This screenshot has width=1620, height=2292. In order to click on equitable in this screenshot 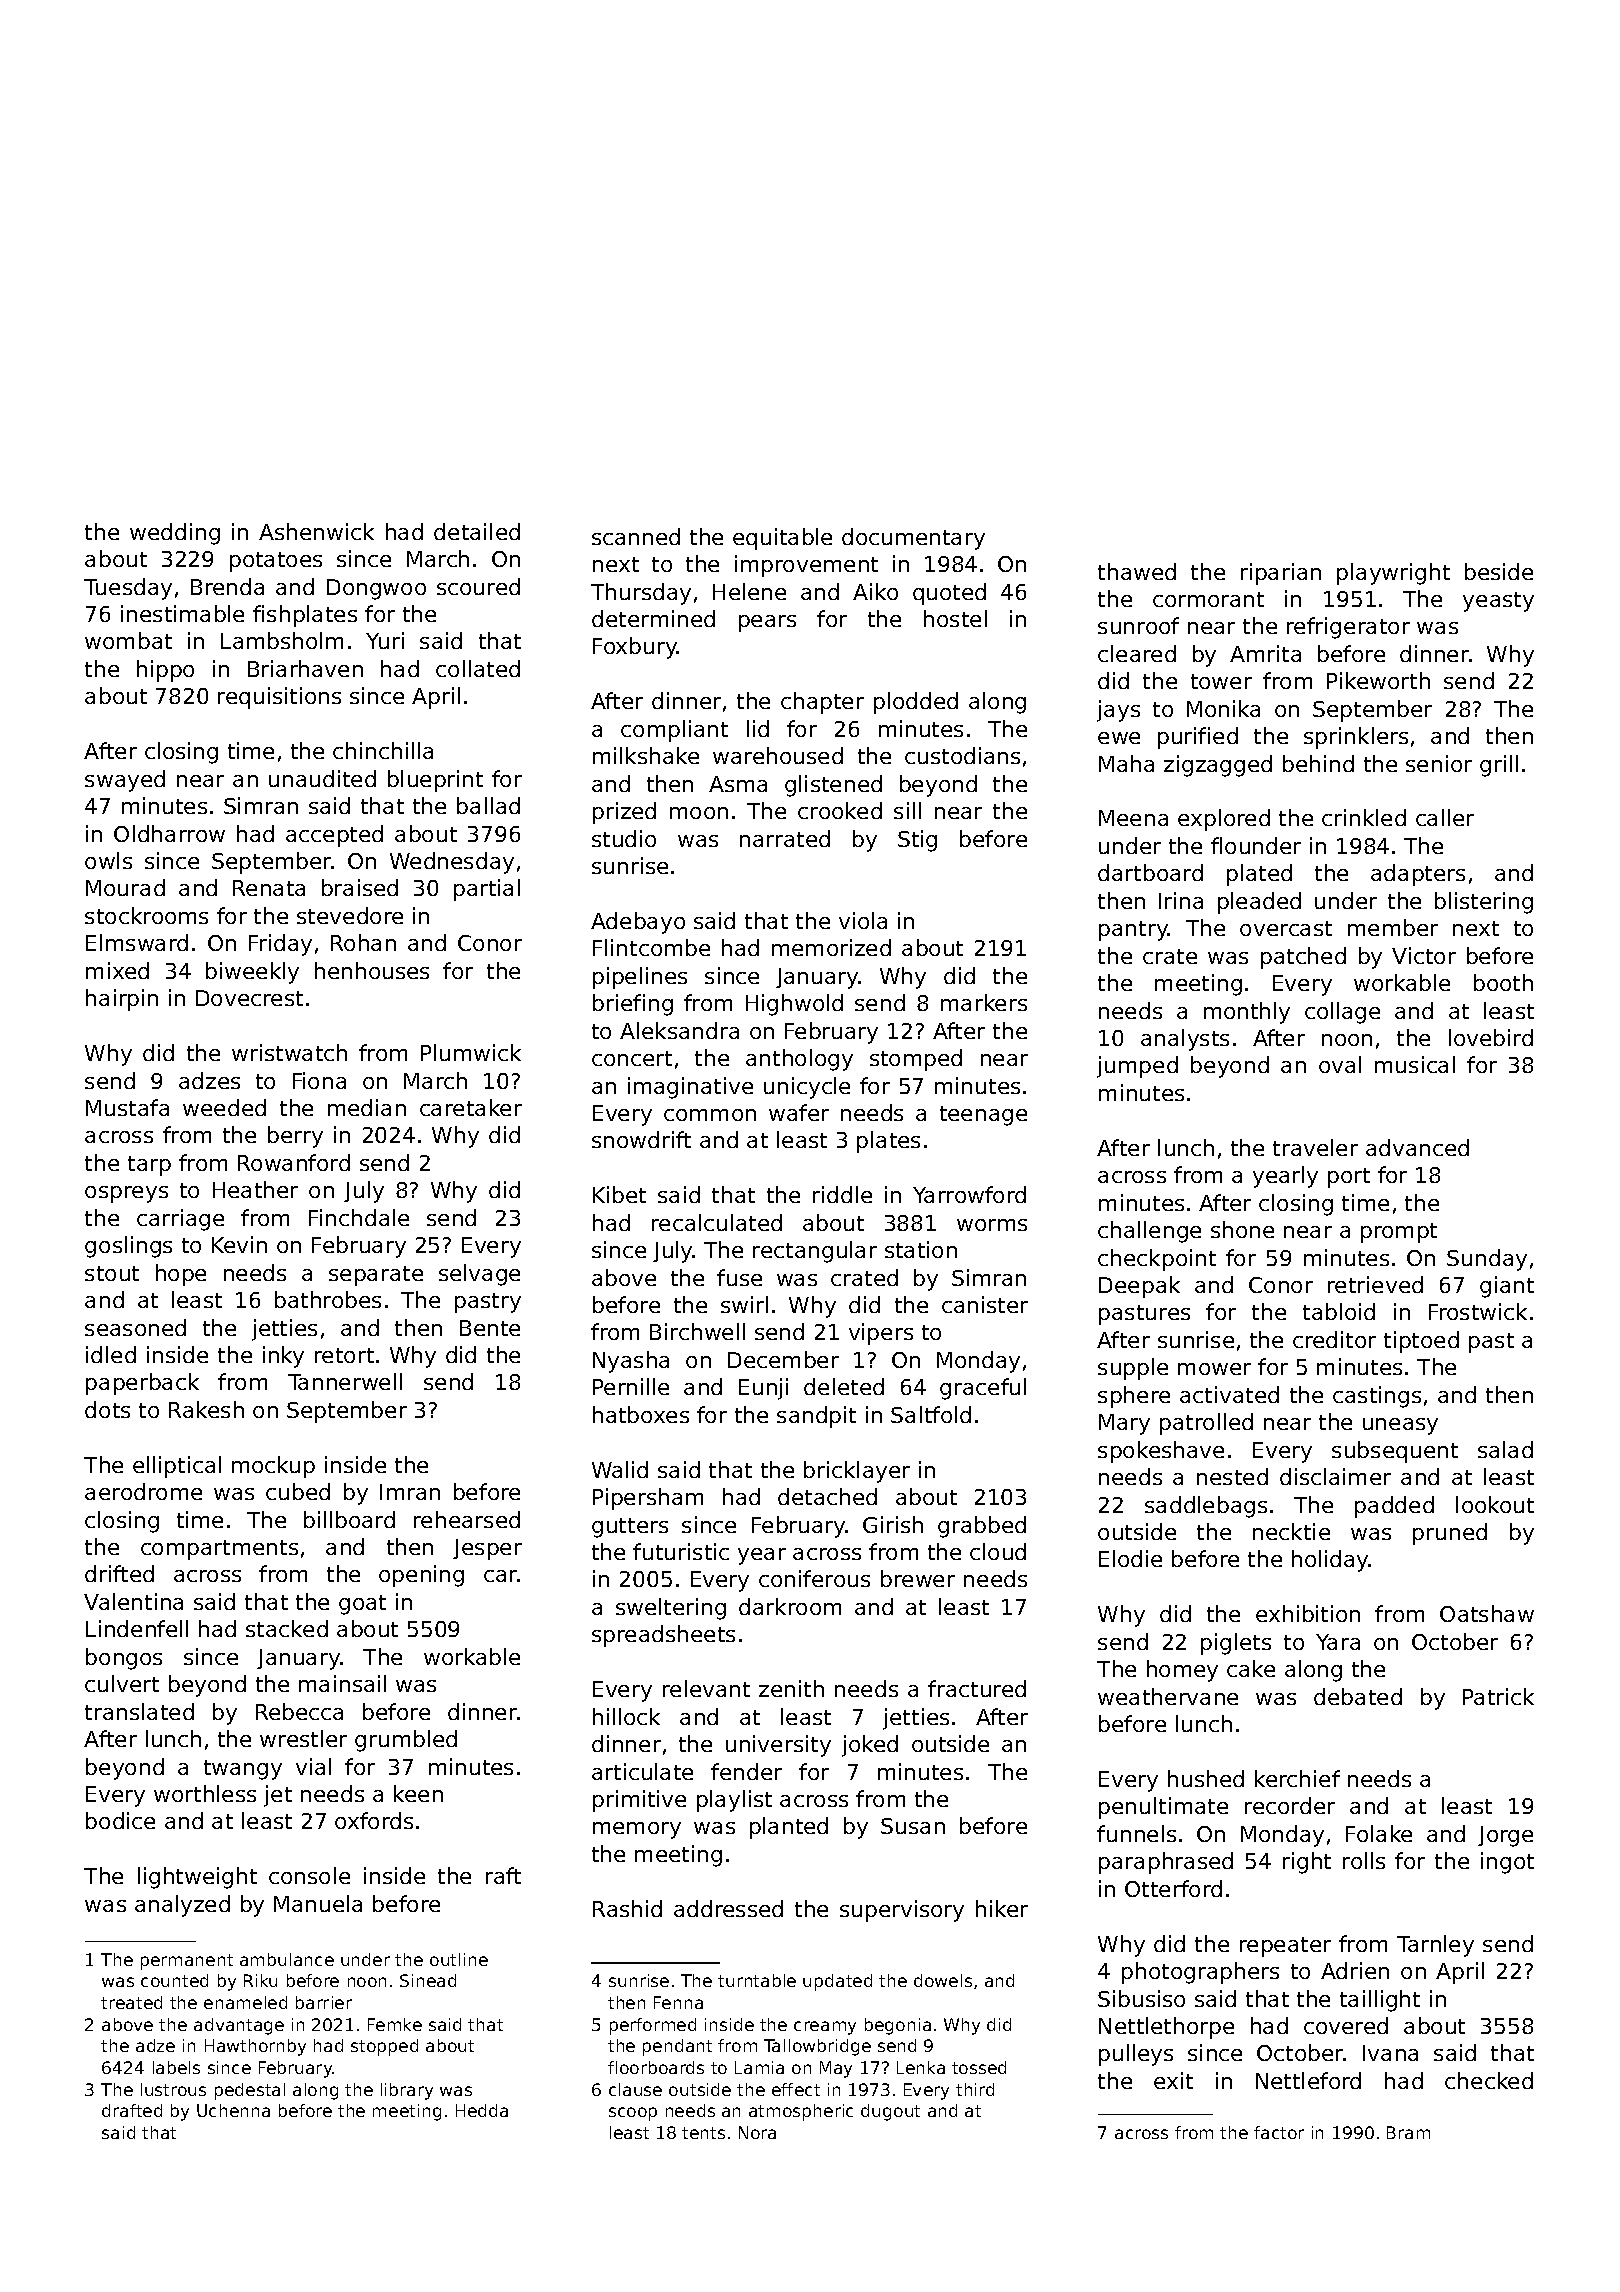, I will do `click(782, 539)`.
